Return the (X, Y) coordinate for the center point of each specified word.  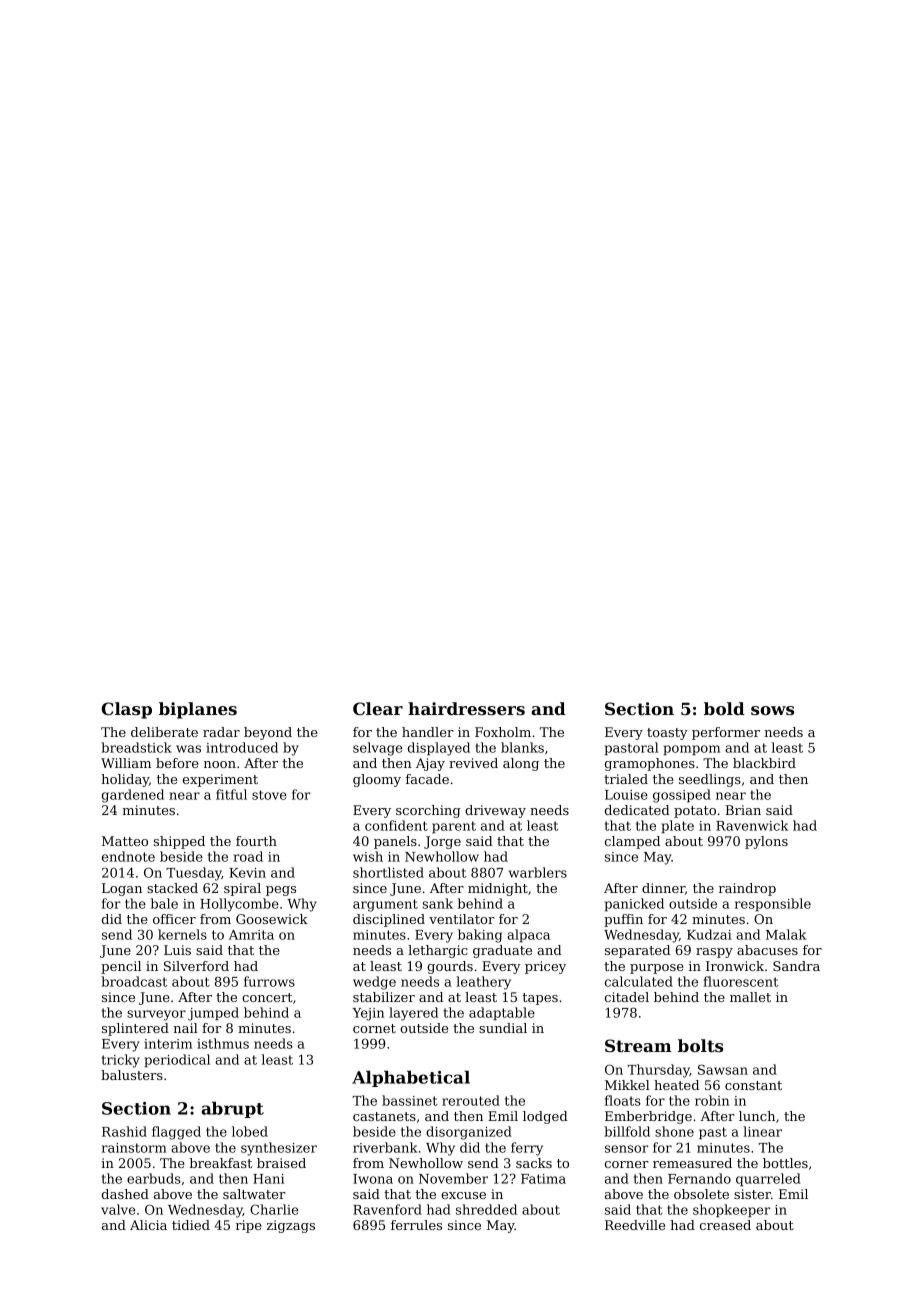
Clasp (126, 710)
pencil (121, 967)
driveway (495, 811)
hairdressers (466, 708)
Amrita (251, 935)
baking (480, 936)
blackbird (764, 763)
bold (724, 708)
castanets (384, 1116)
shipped (179, 842)
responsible (773, 904)
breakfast (220, 1163)
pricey (545, 967)
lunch (757, 1116)
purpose (657, 969)
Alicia (148, 1225)
